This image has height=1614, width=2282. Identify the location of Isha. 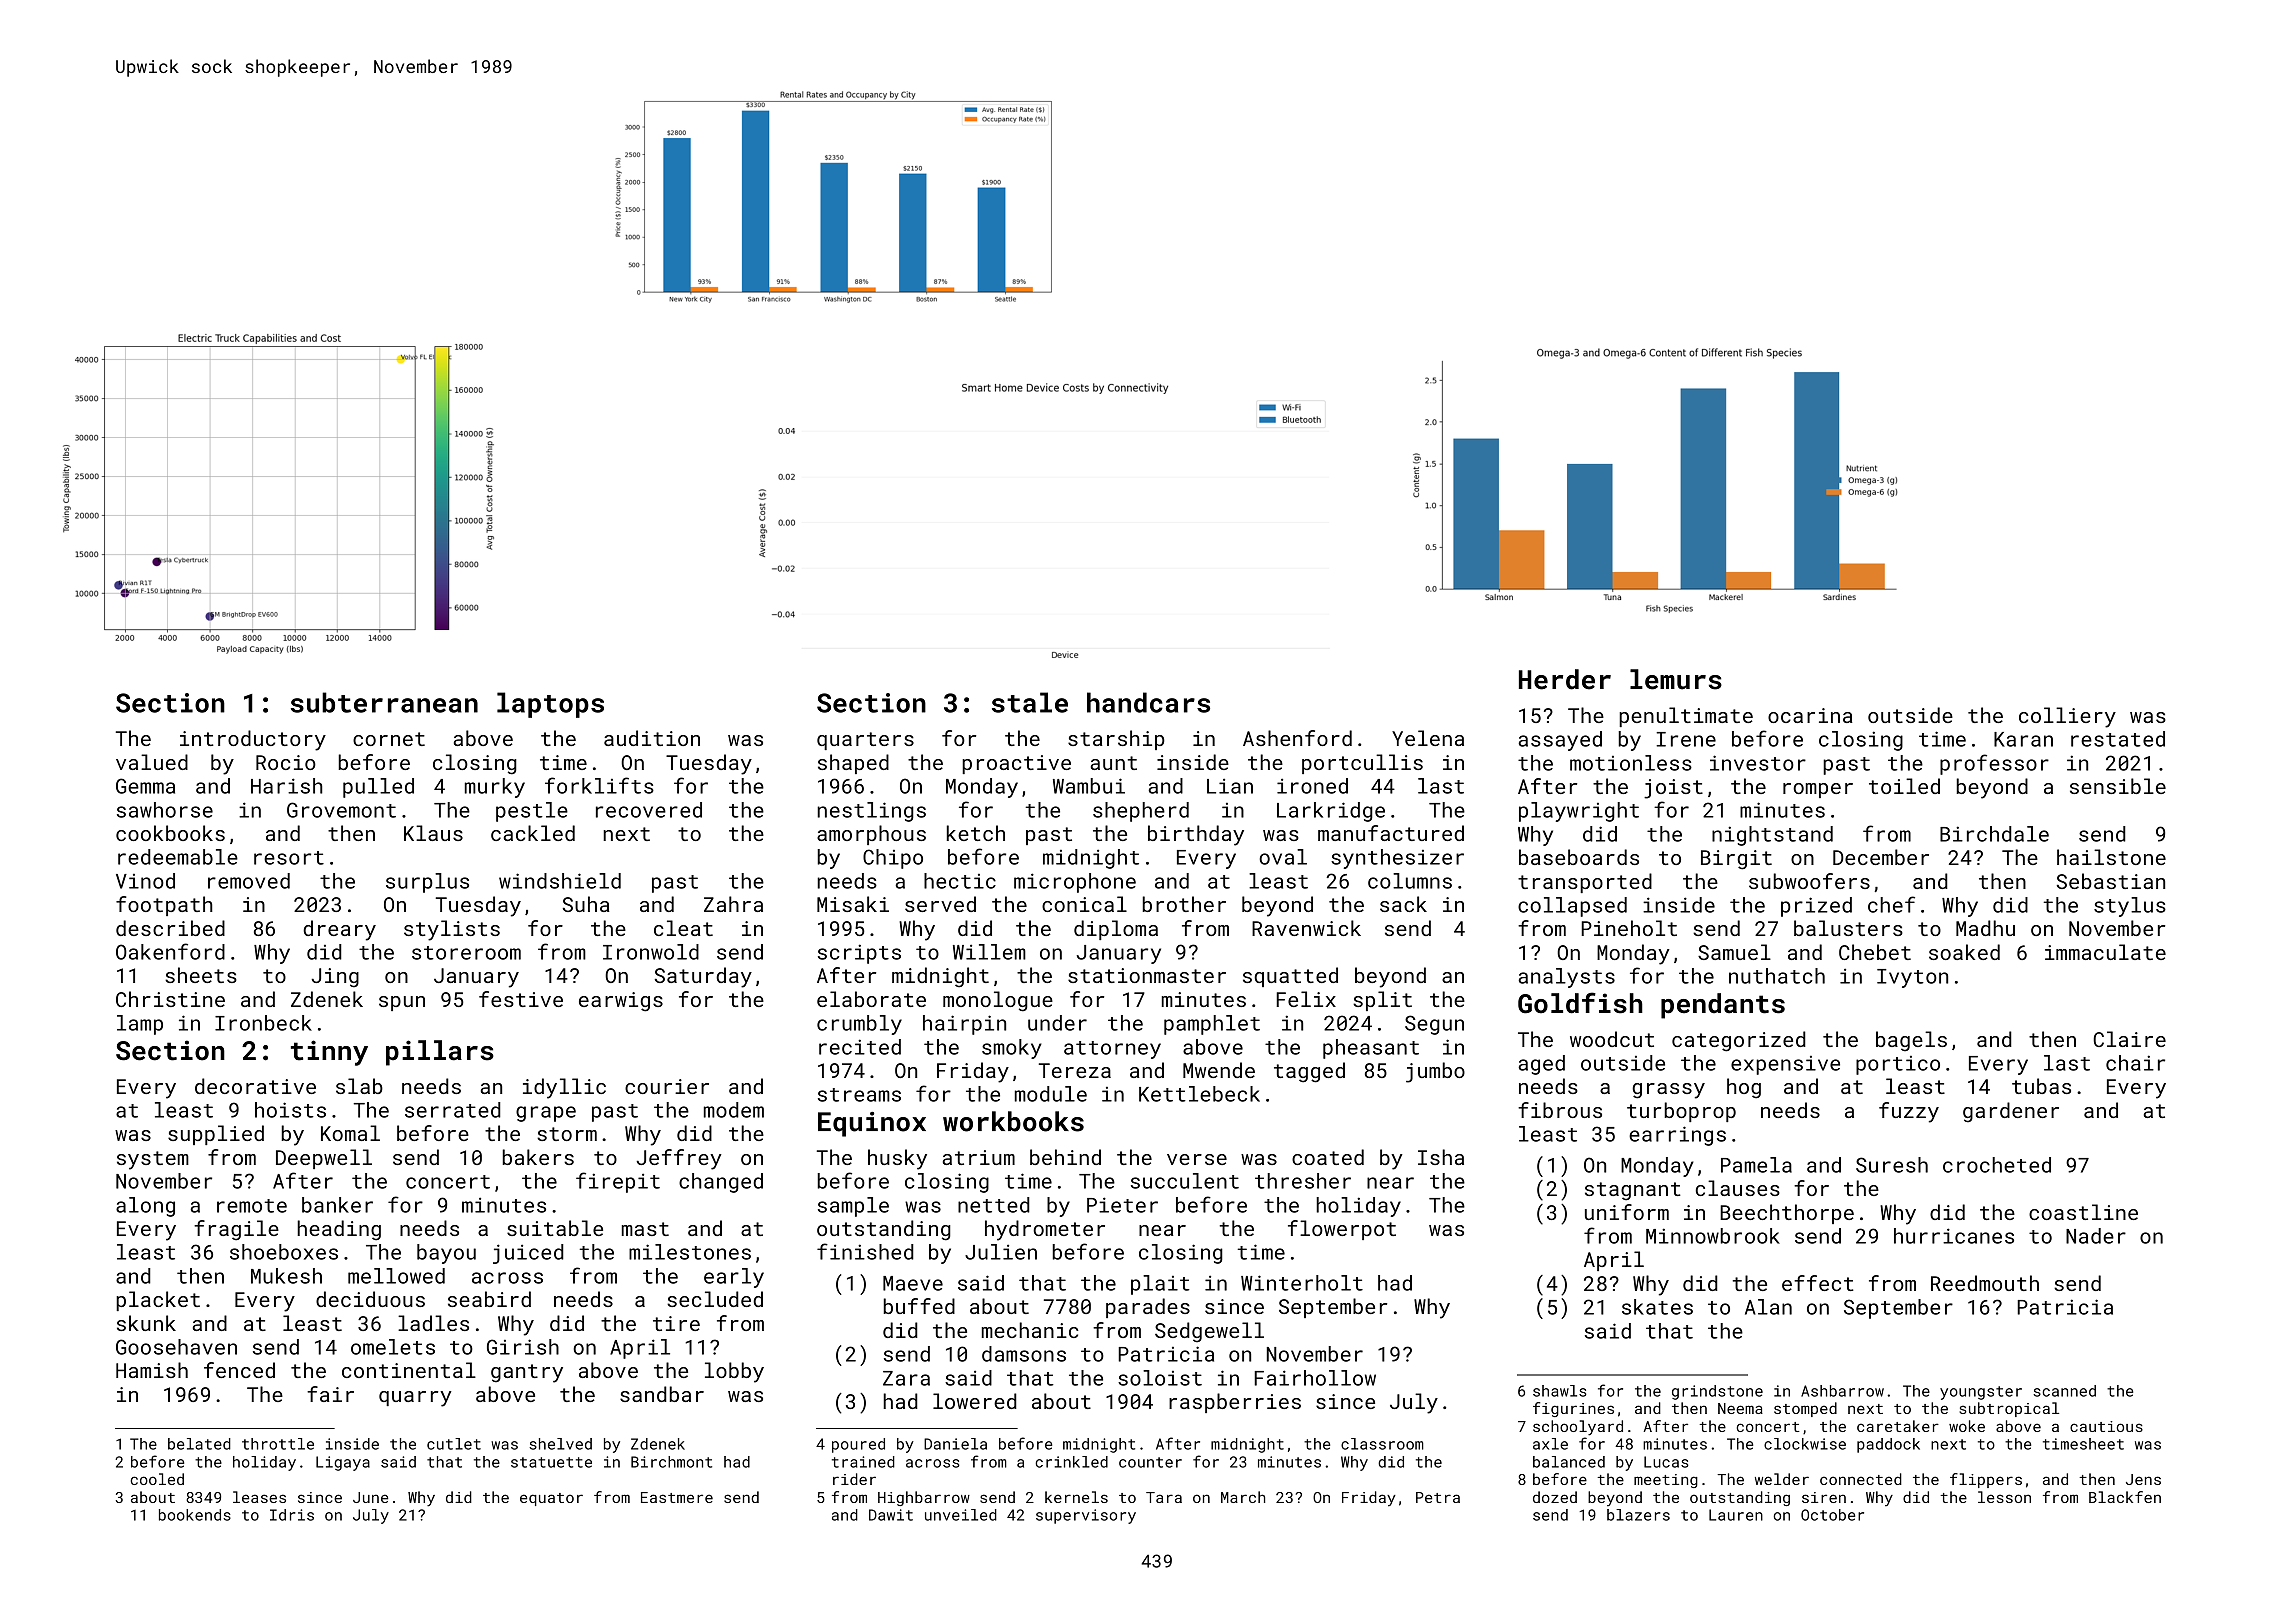
(1441, 1157).
